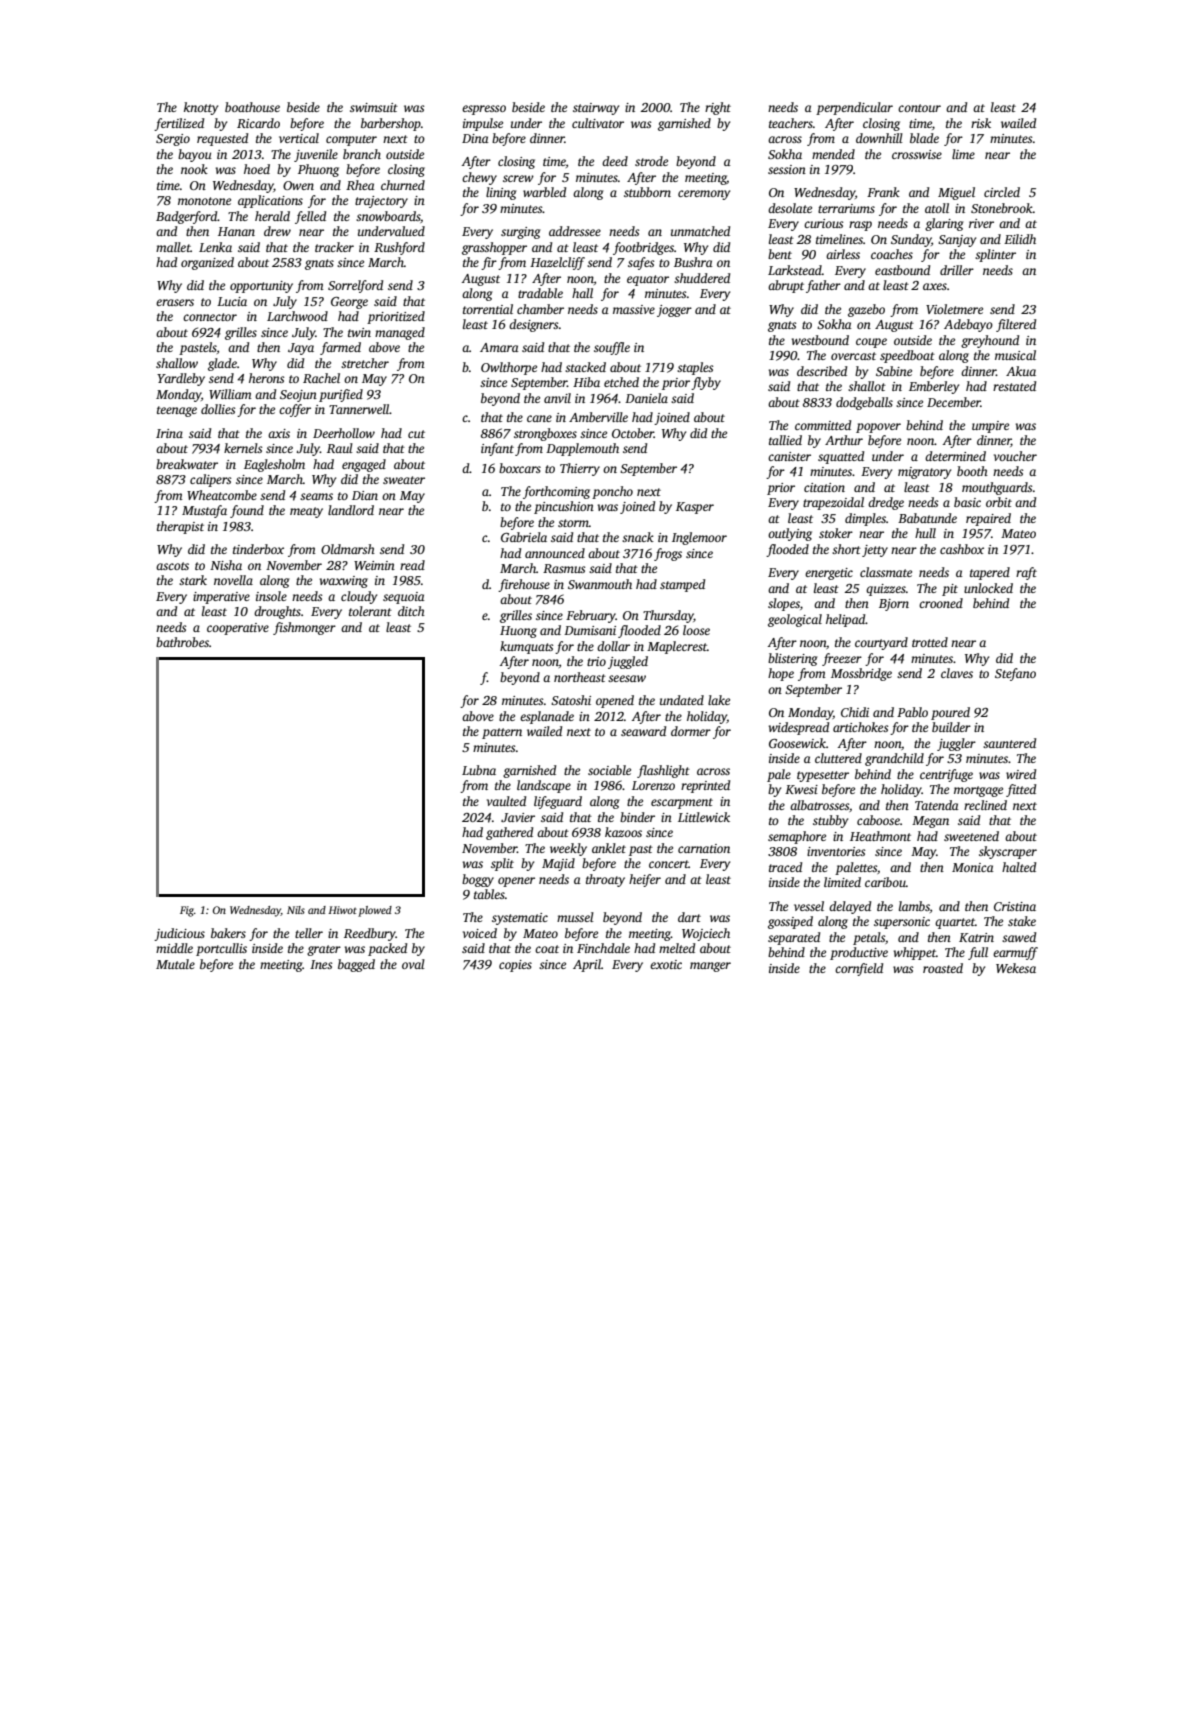 This screenshot has width=1193, height=1728. I want to click on perpendicular, so click(854, 108).
